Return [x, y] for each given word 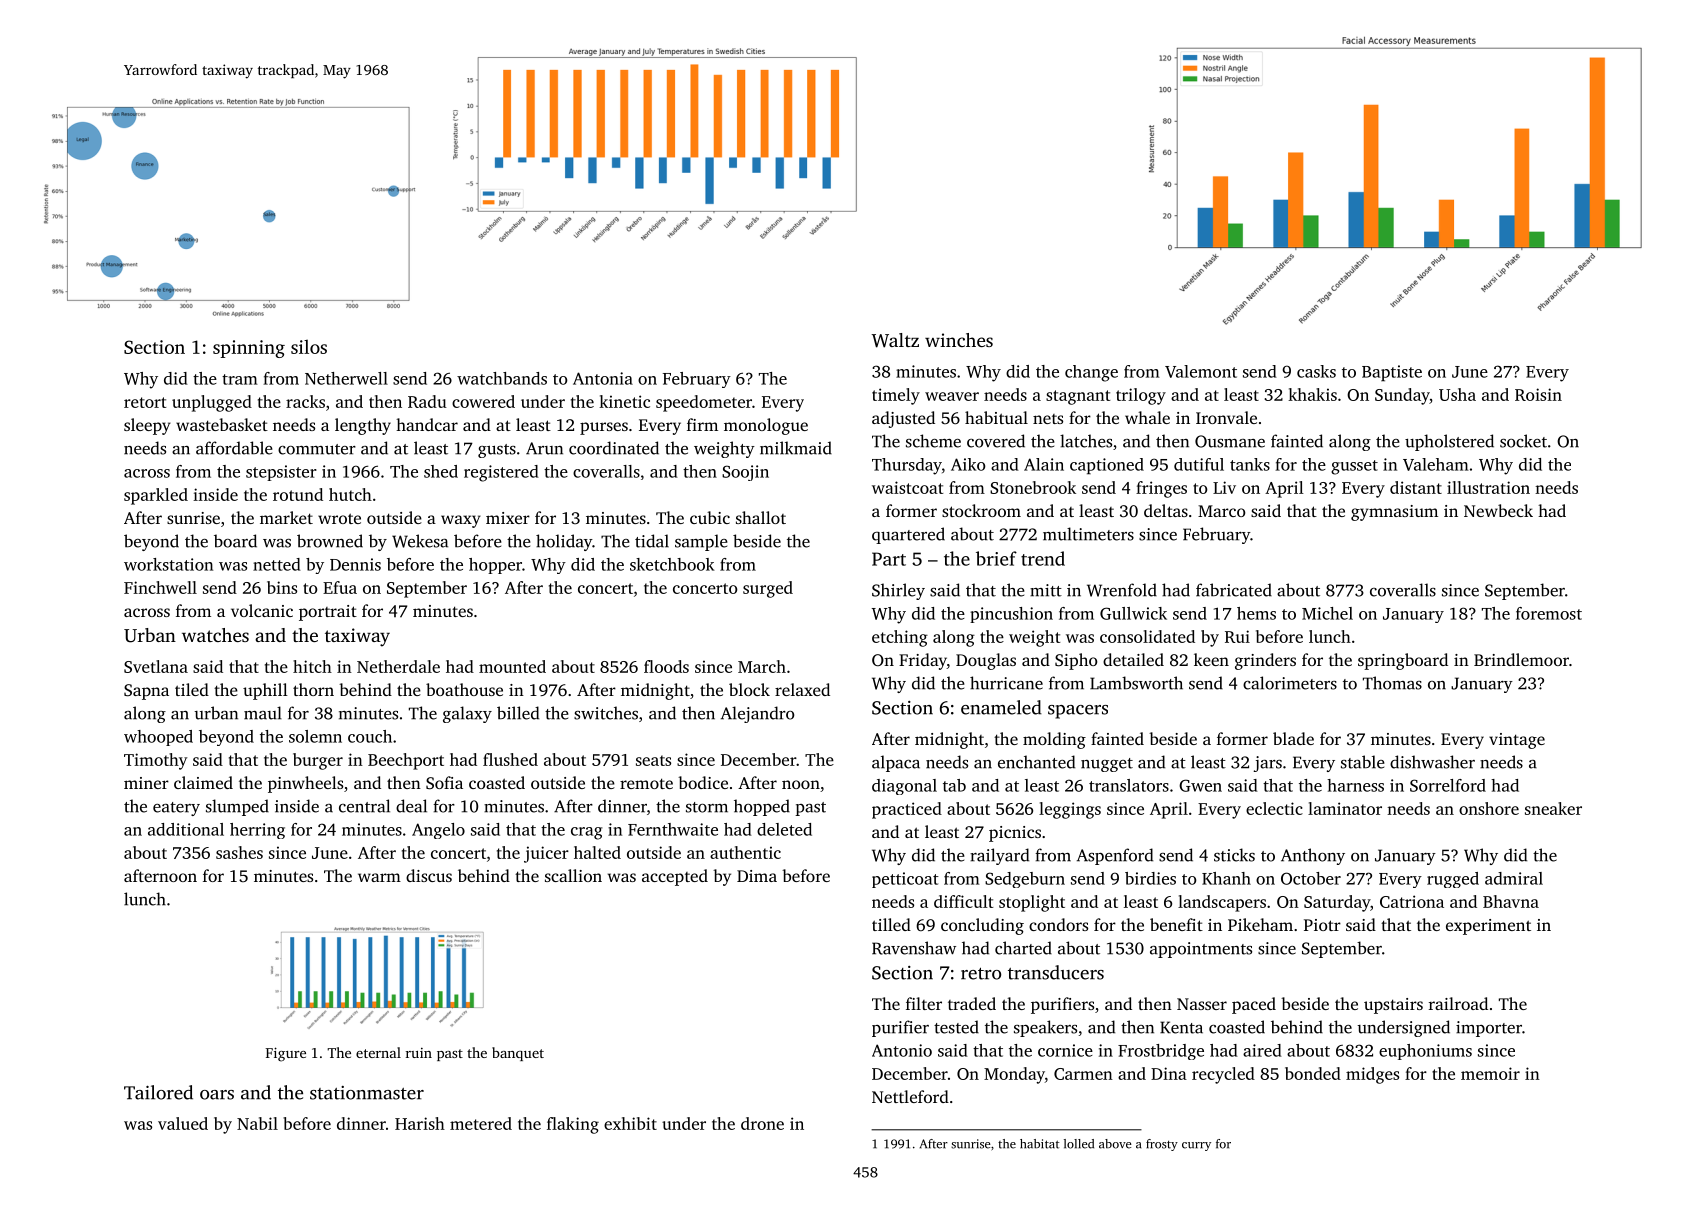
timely [896, 396]
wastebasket [222, 424]
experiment [1488, 927]
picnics [1015, 834]
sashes [239, 852]
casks [1316, 371]
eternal [378, 1052]
